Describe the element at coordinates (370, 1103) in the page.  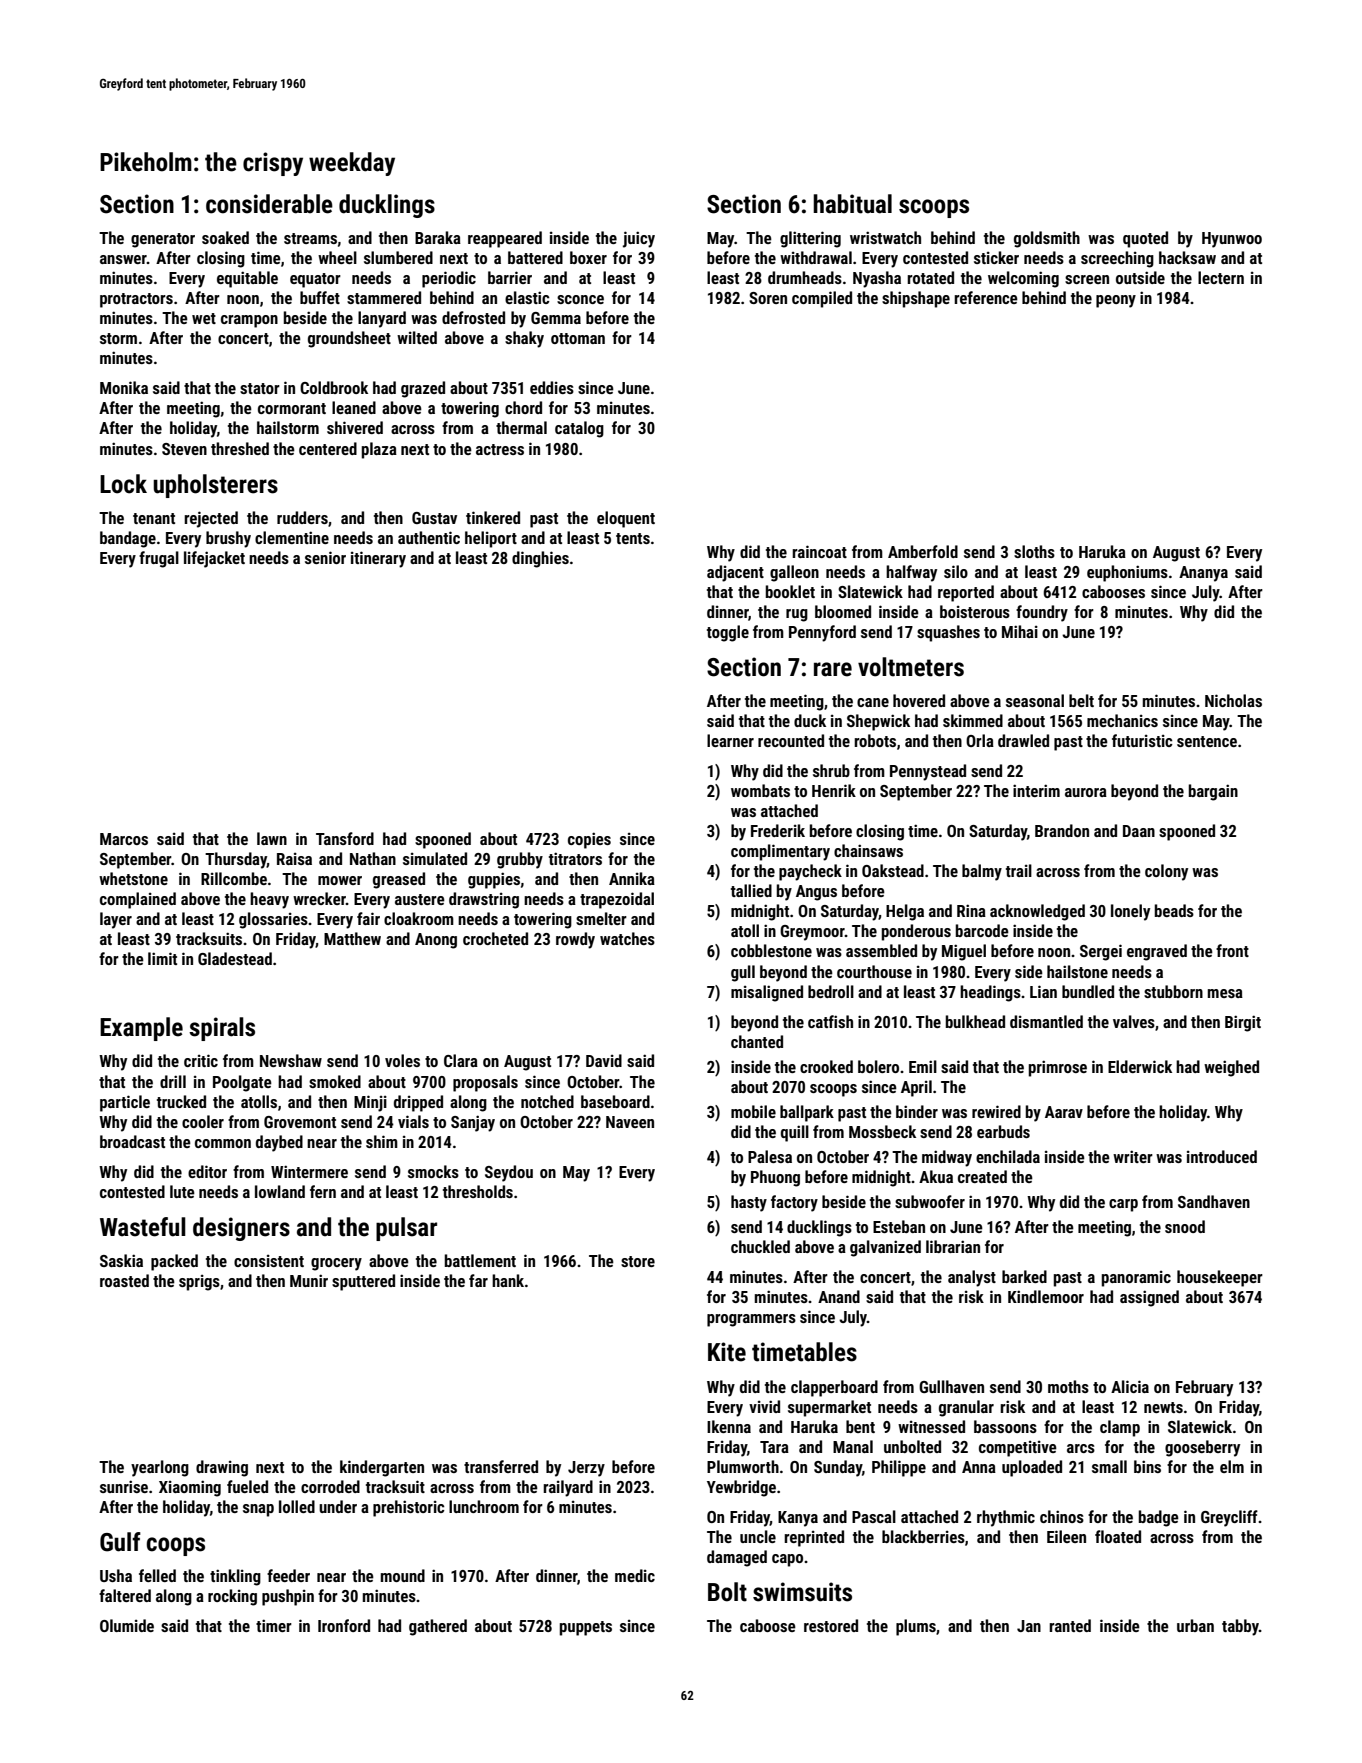
I see `Minji` at that location.
